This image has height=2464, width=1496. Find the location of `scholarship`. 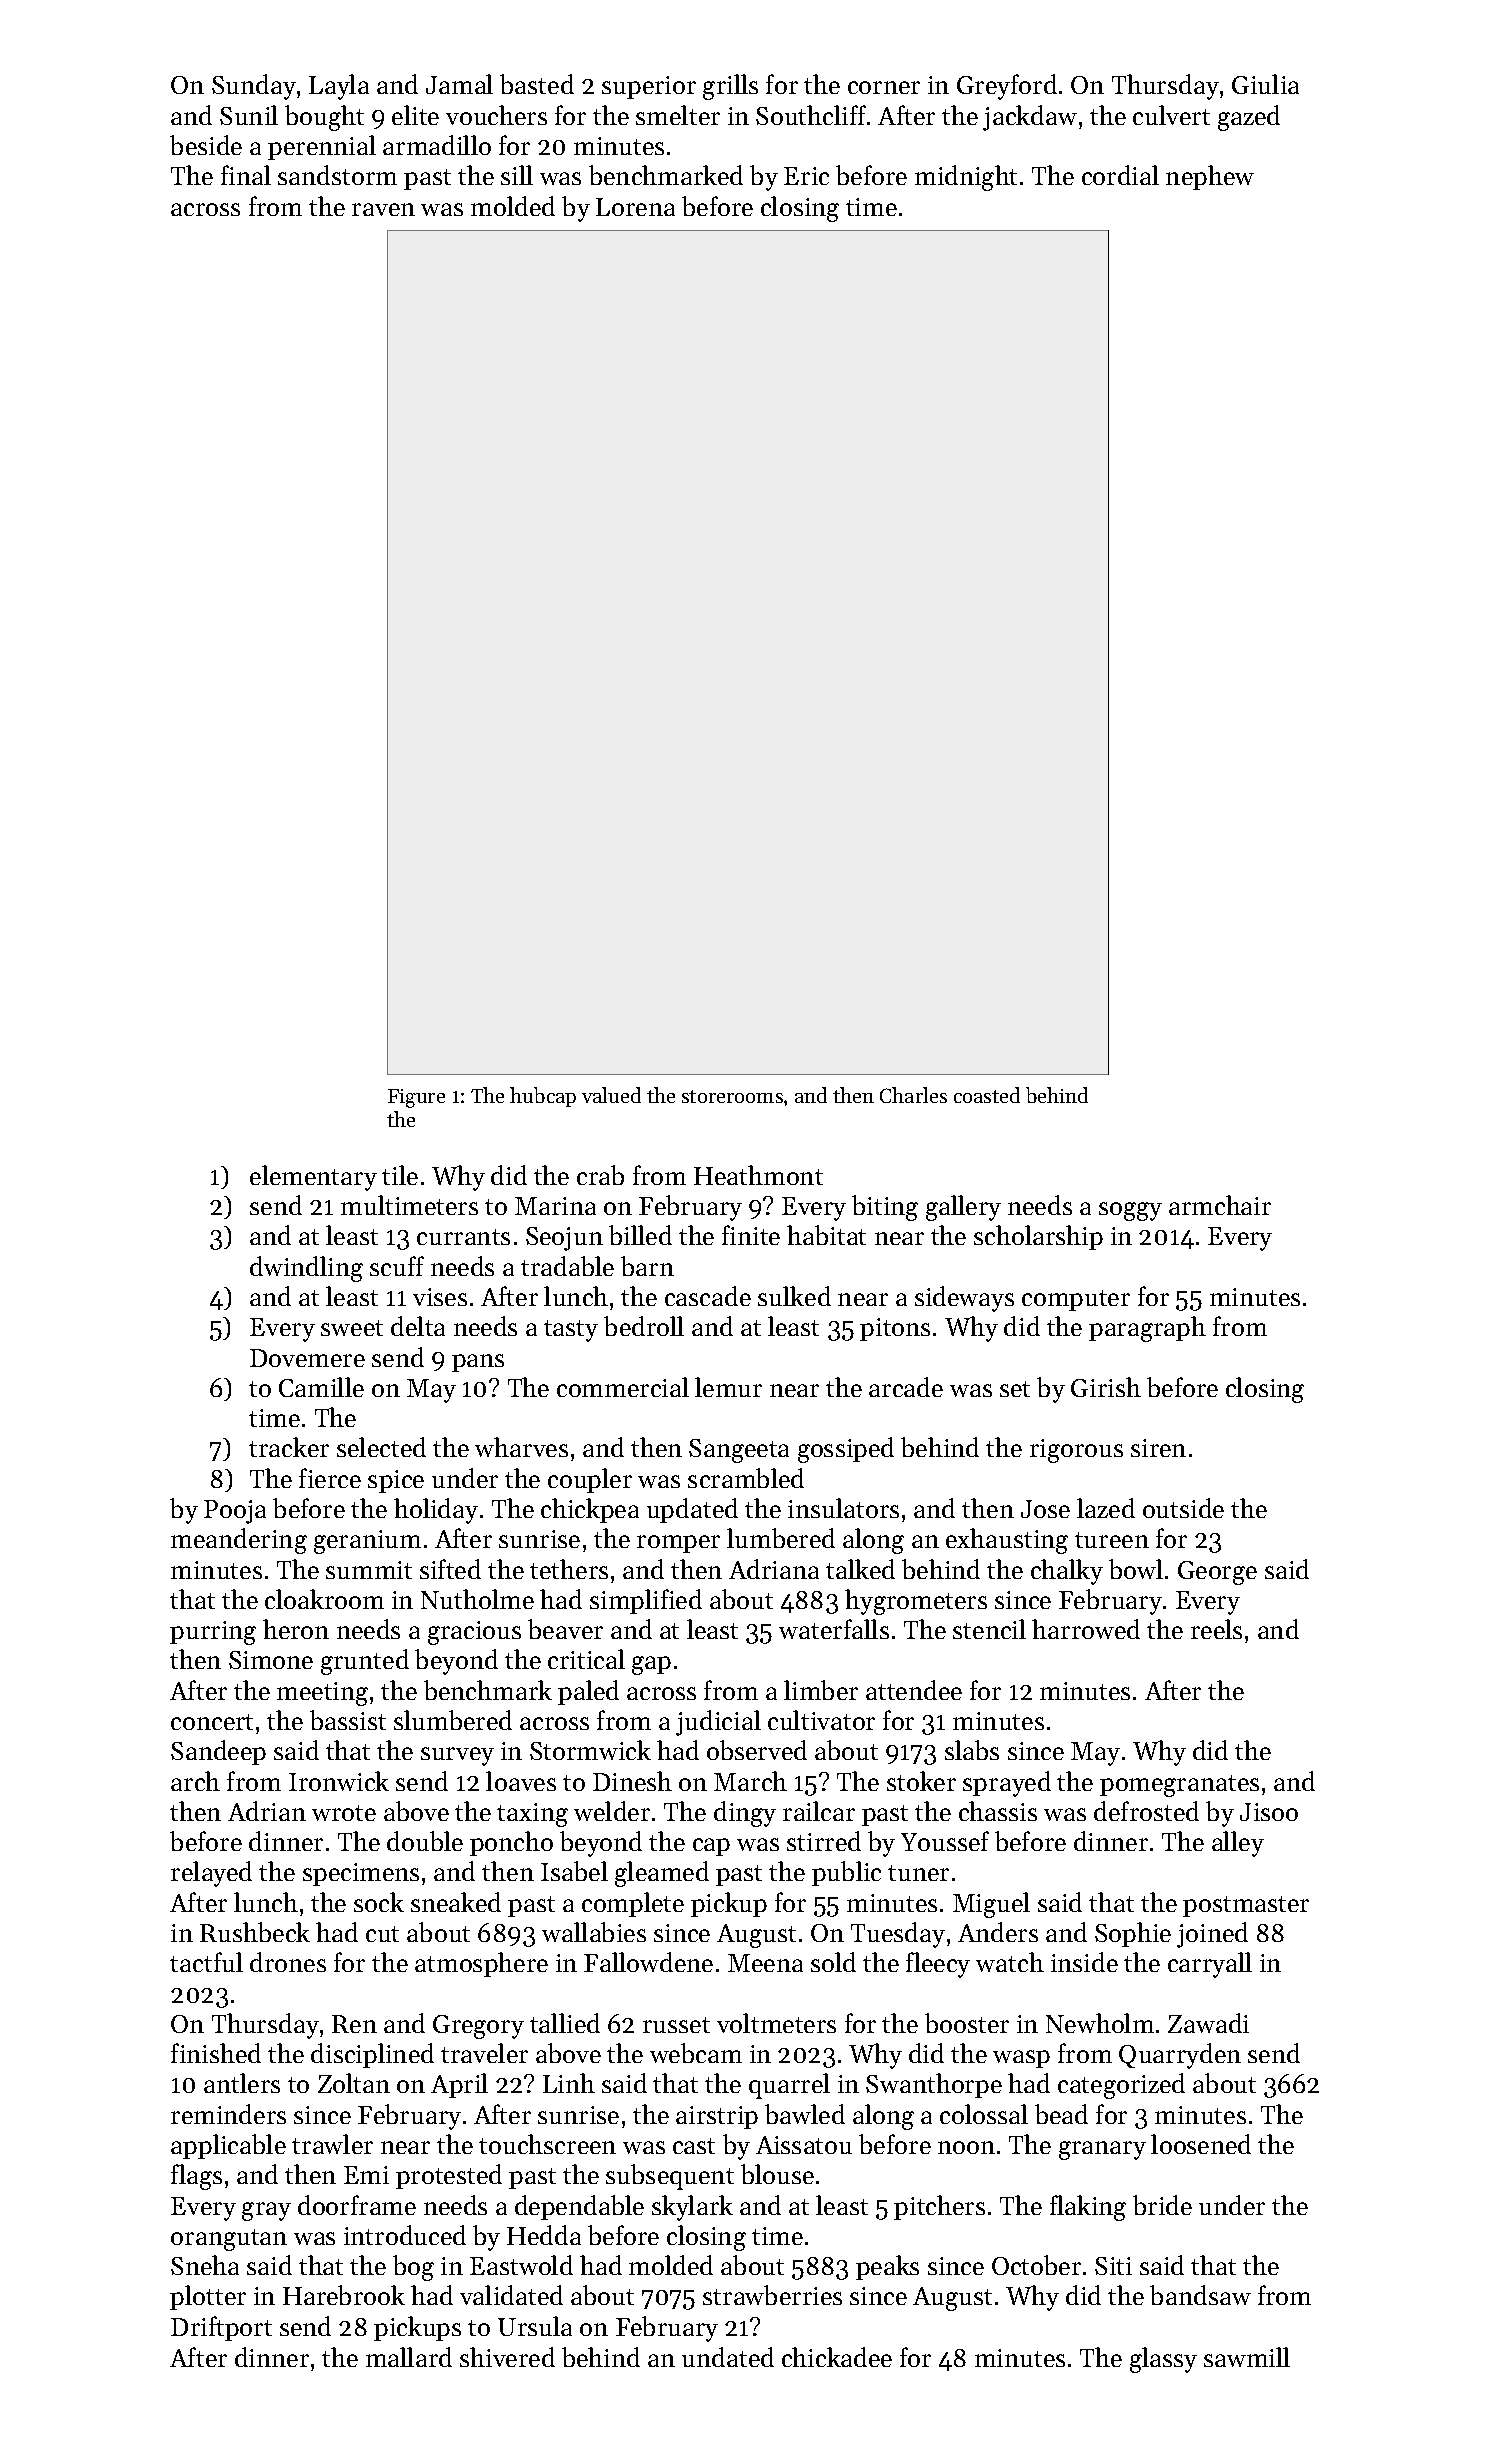

scholarship is located at coordinates (1038, 1237).
